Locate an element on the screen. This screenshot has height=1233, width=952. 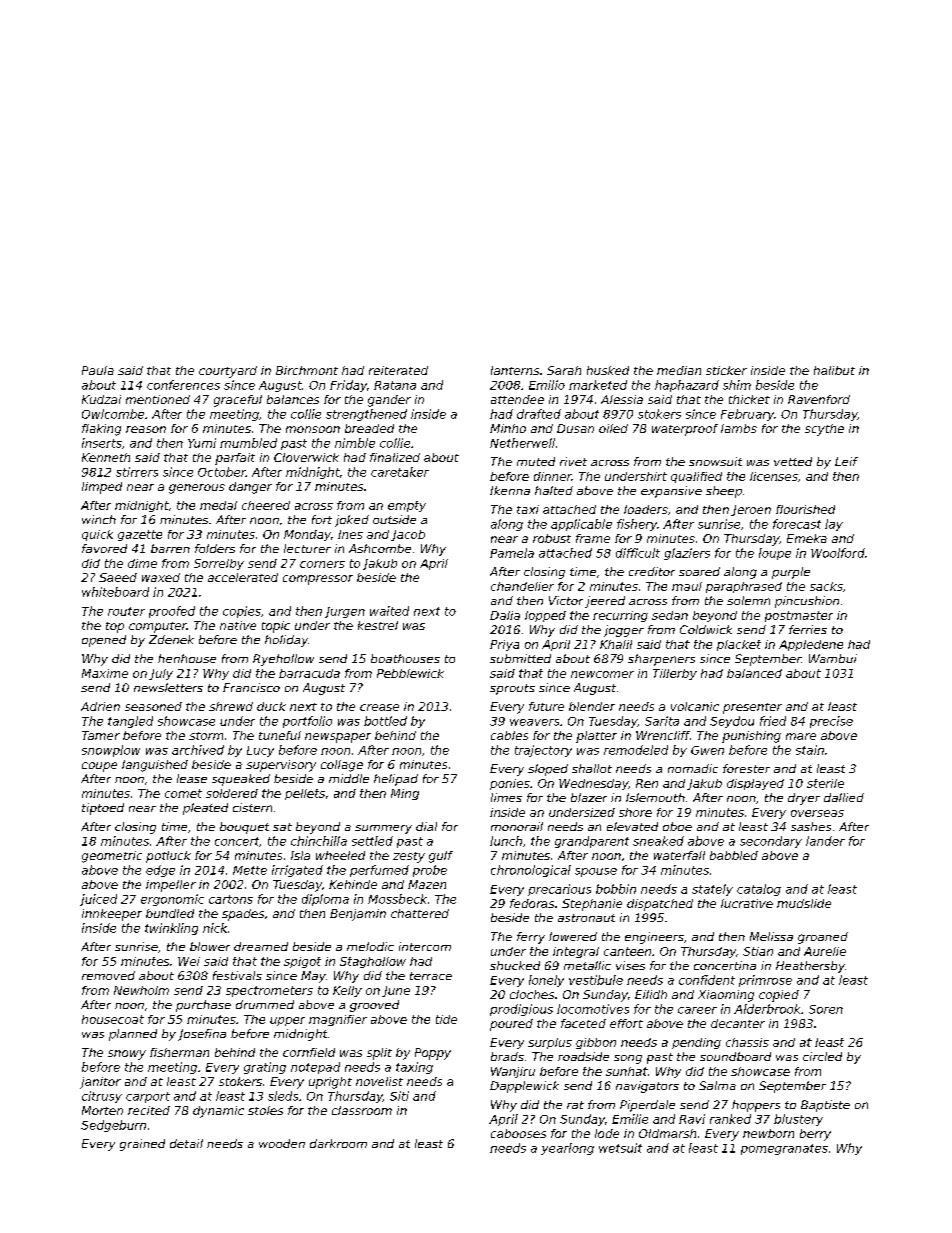
comet is located at coordinates (183, 793).
